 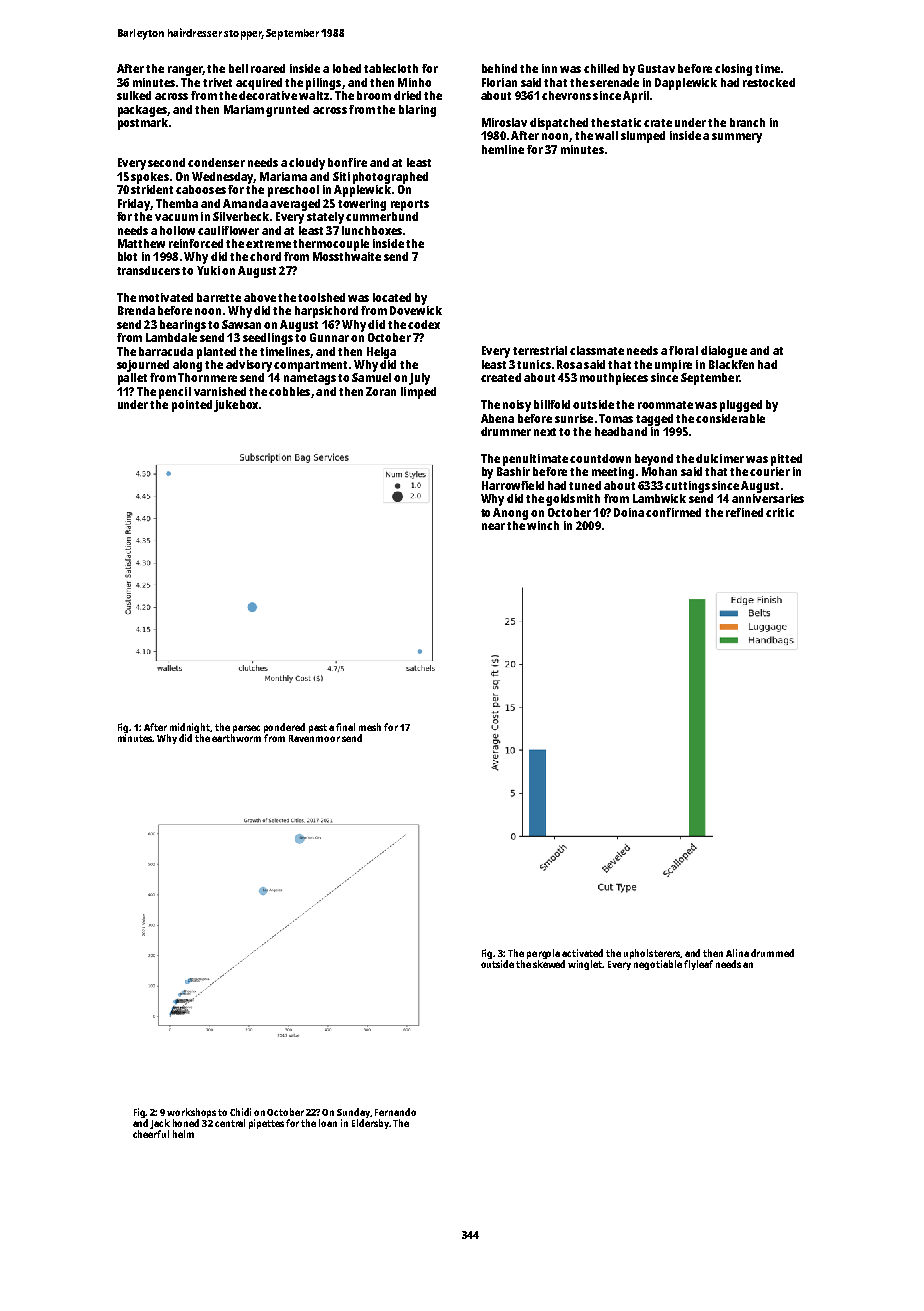 What do you see at coordinates (238, 68) in the screenshot?
I see `bell` at bounding box center [238, 68].
